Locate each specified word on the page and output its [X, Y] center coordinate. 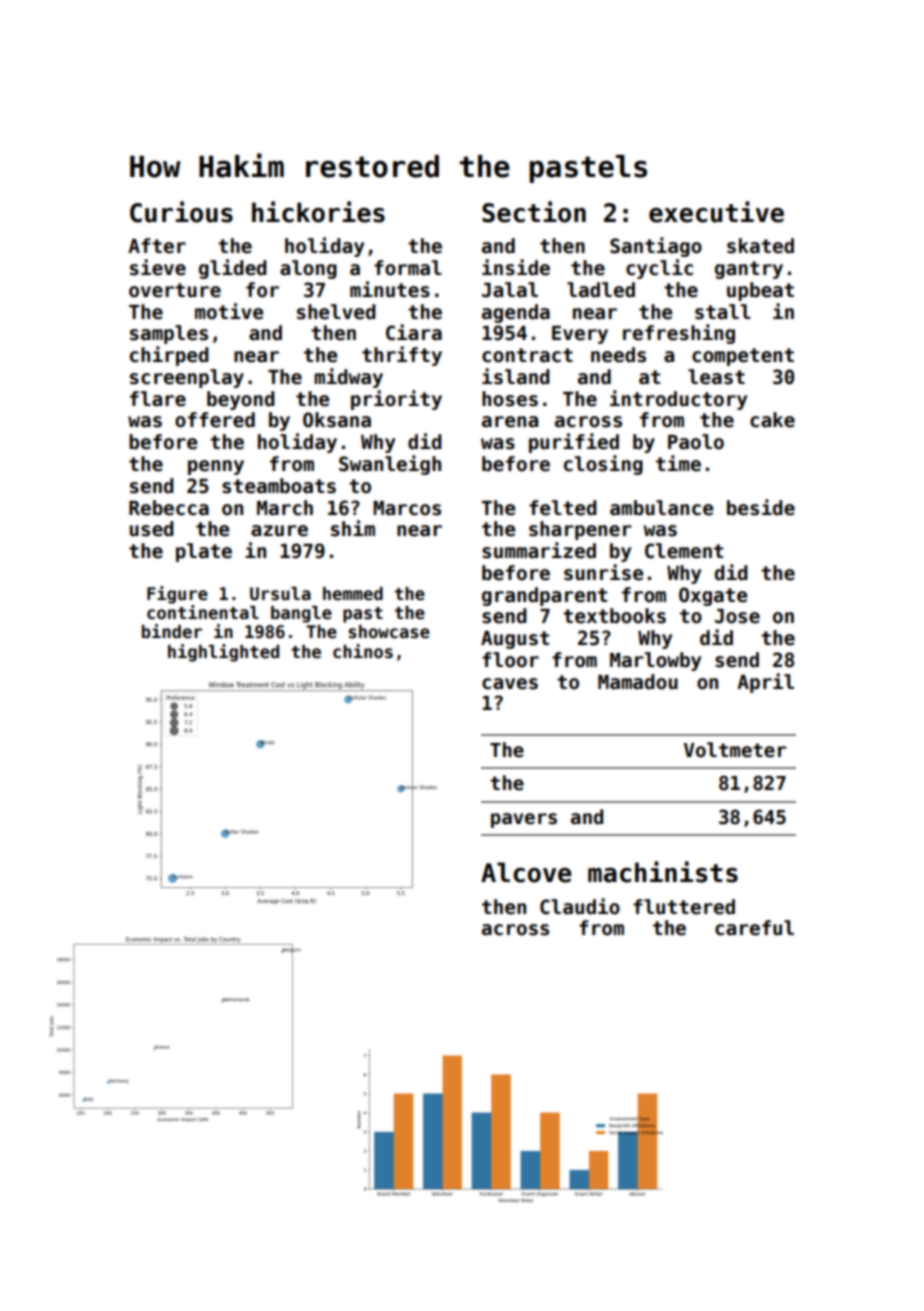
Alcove [526, 872]
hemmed [353, 594]
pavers [524, 820]
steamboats [279, 486]
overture [175, 290]
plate [204, 552]
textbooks [614, 616]
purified [574, 443]
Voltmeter [735, 750]
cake [772, 420]
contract [527, 355]
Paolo [696, 442]
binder [172, 631]
